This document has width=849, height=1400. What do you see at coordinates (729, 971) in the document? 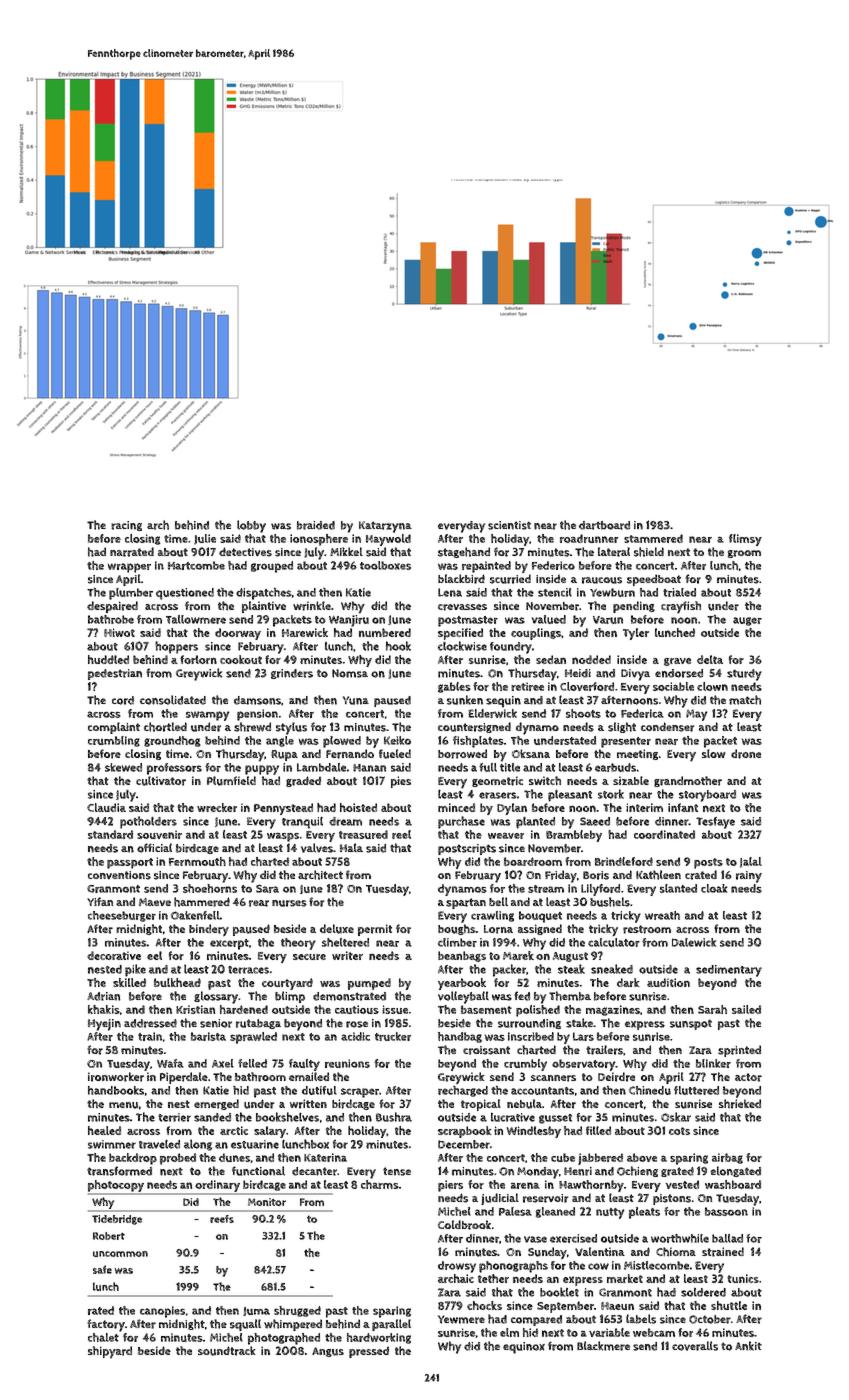
I see `sedimentary` at bounding box center [729, 971].
